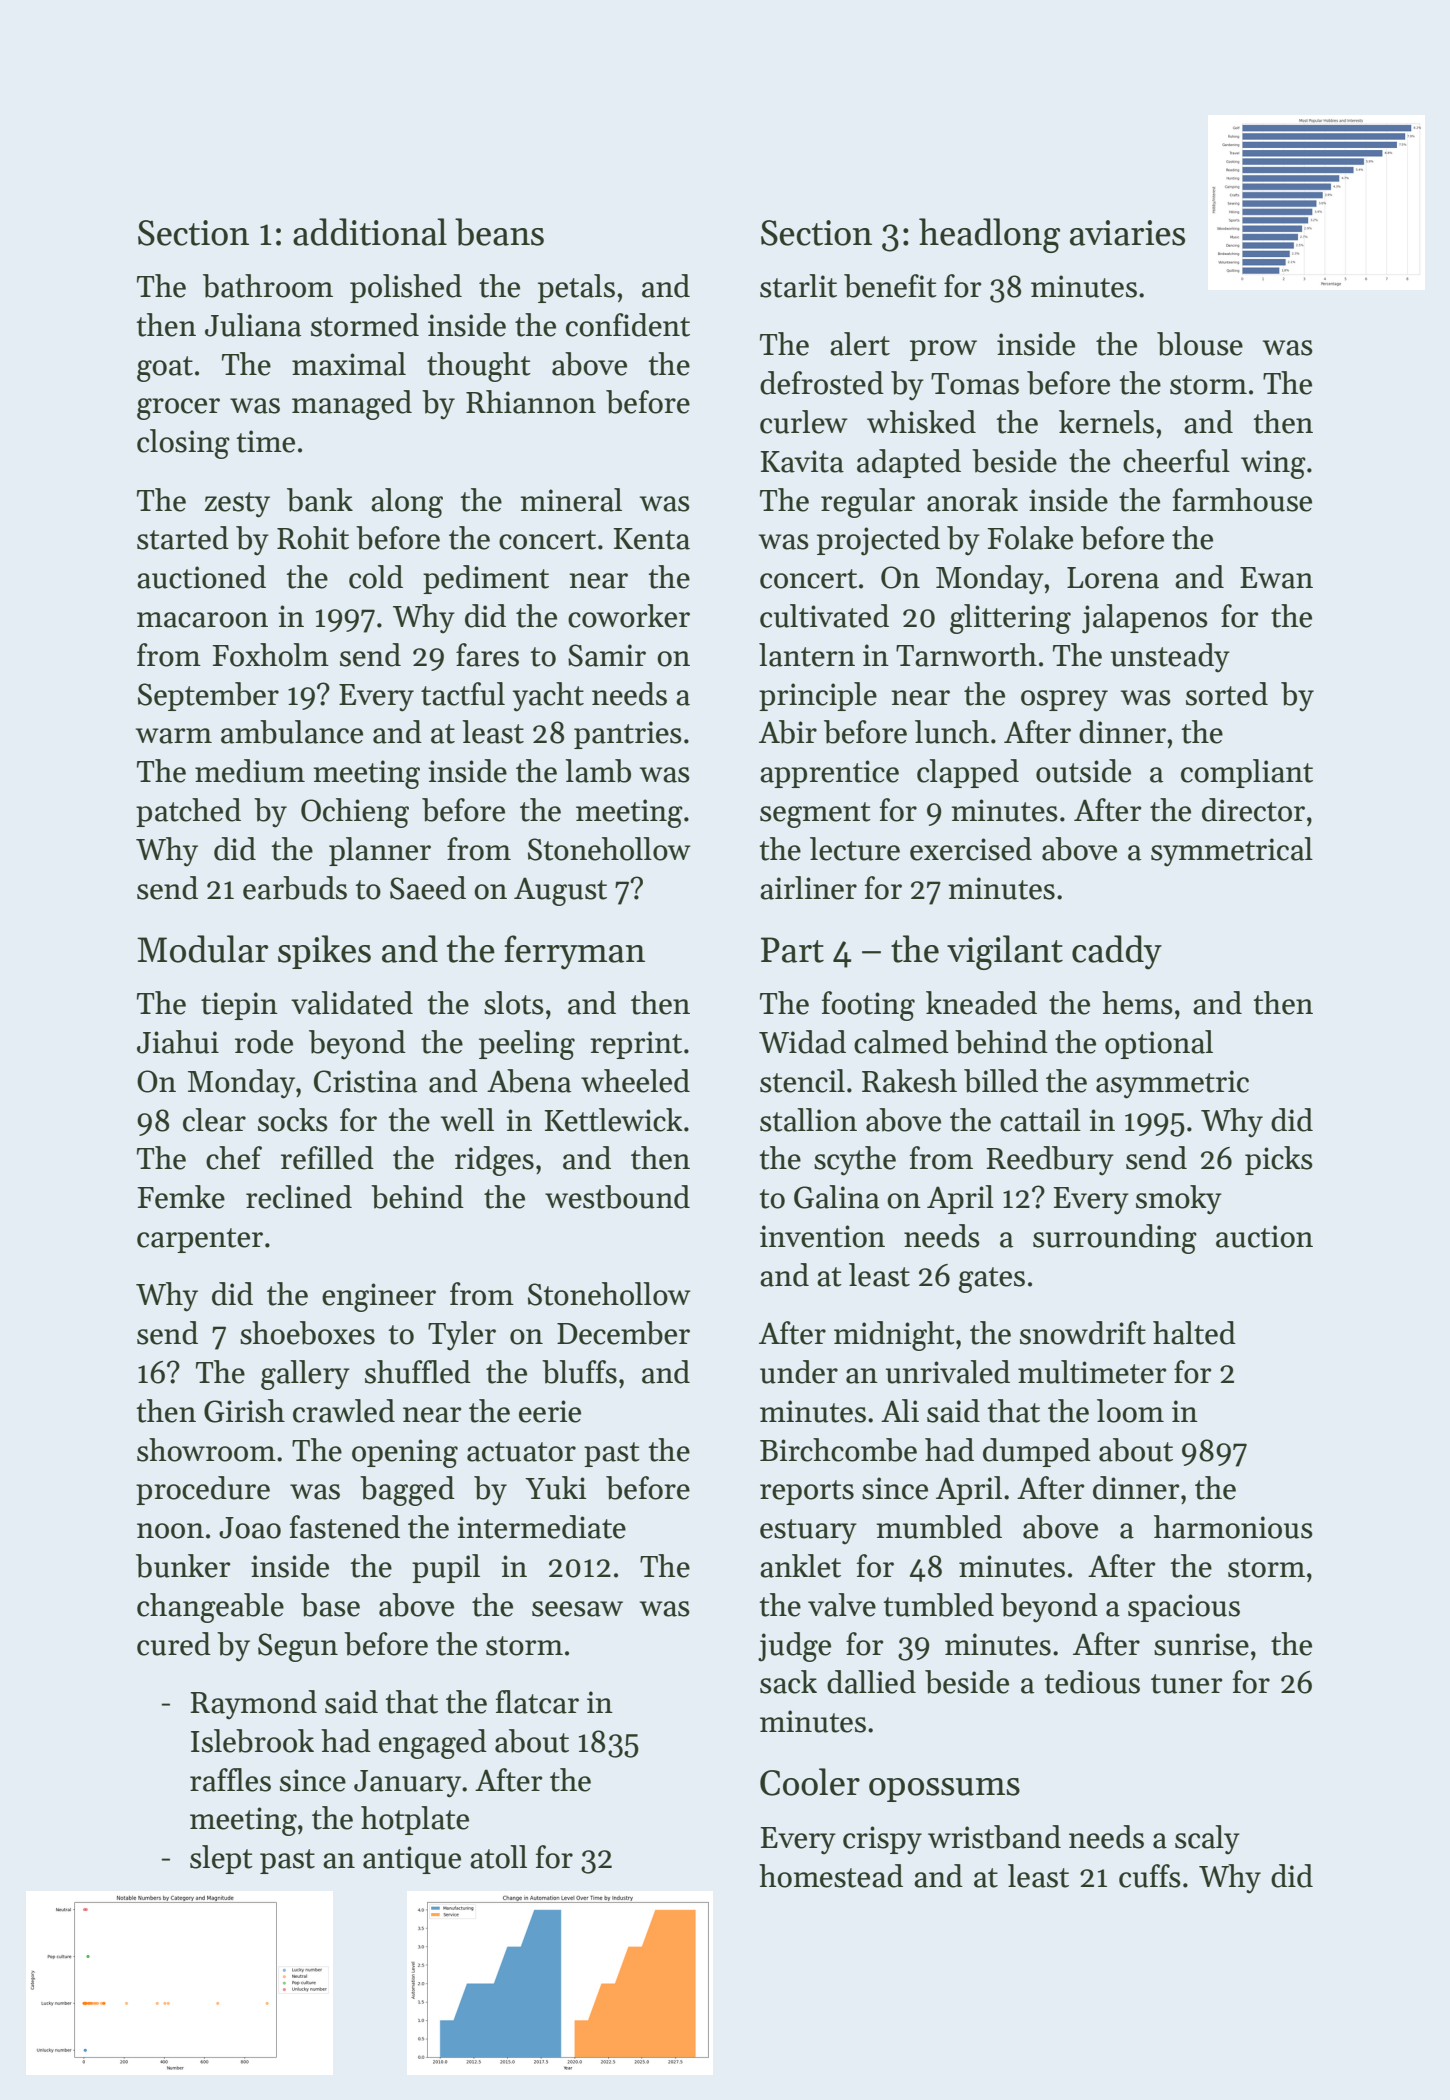  I want to click on Segun, so click(298, 1647).
